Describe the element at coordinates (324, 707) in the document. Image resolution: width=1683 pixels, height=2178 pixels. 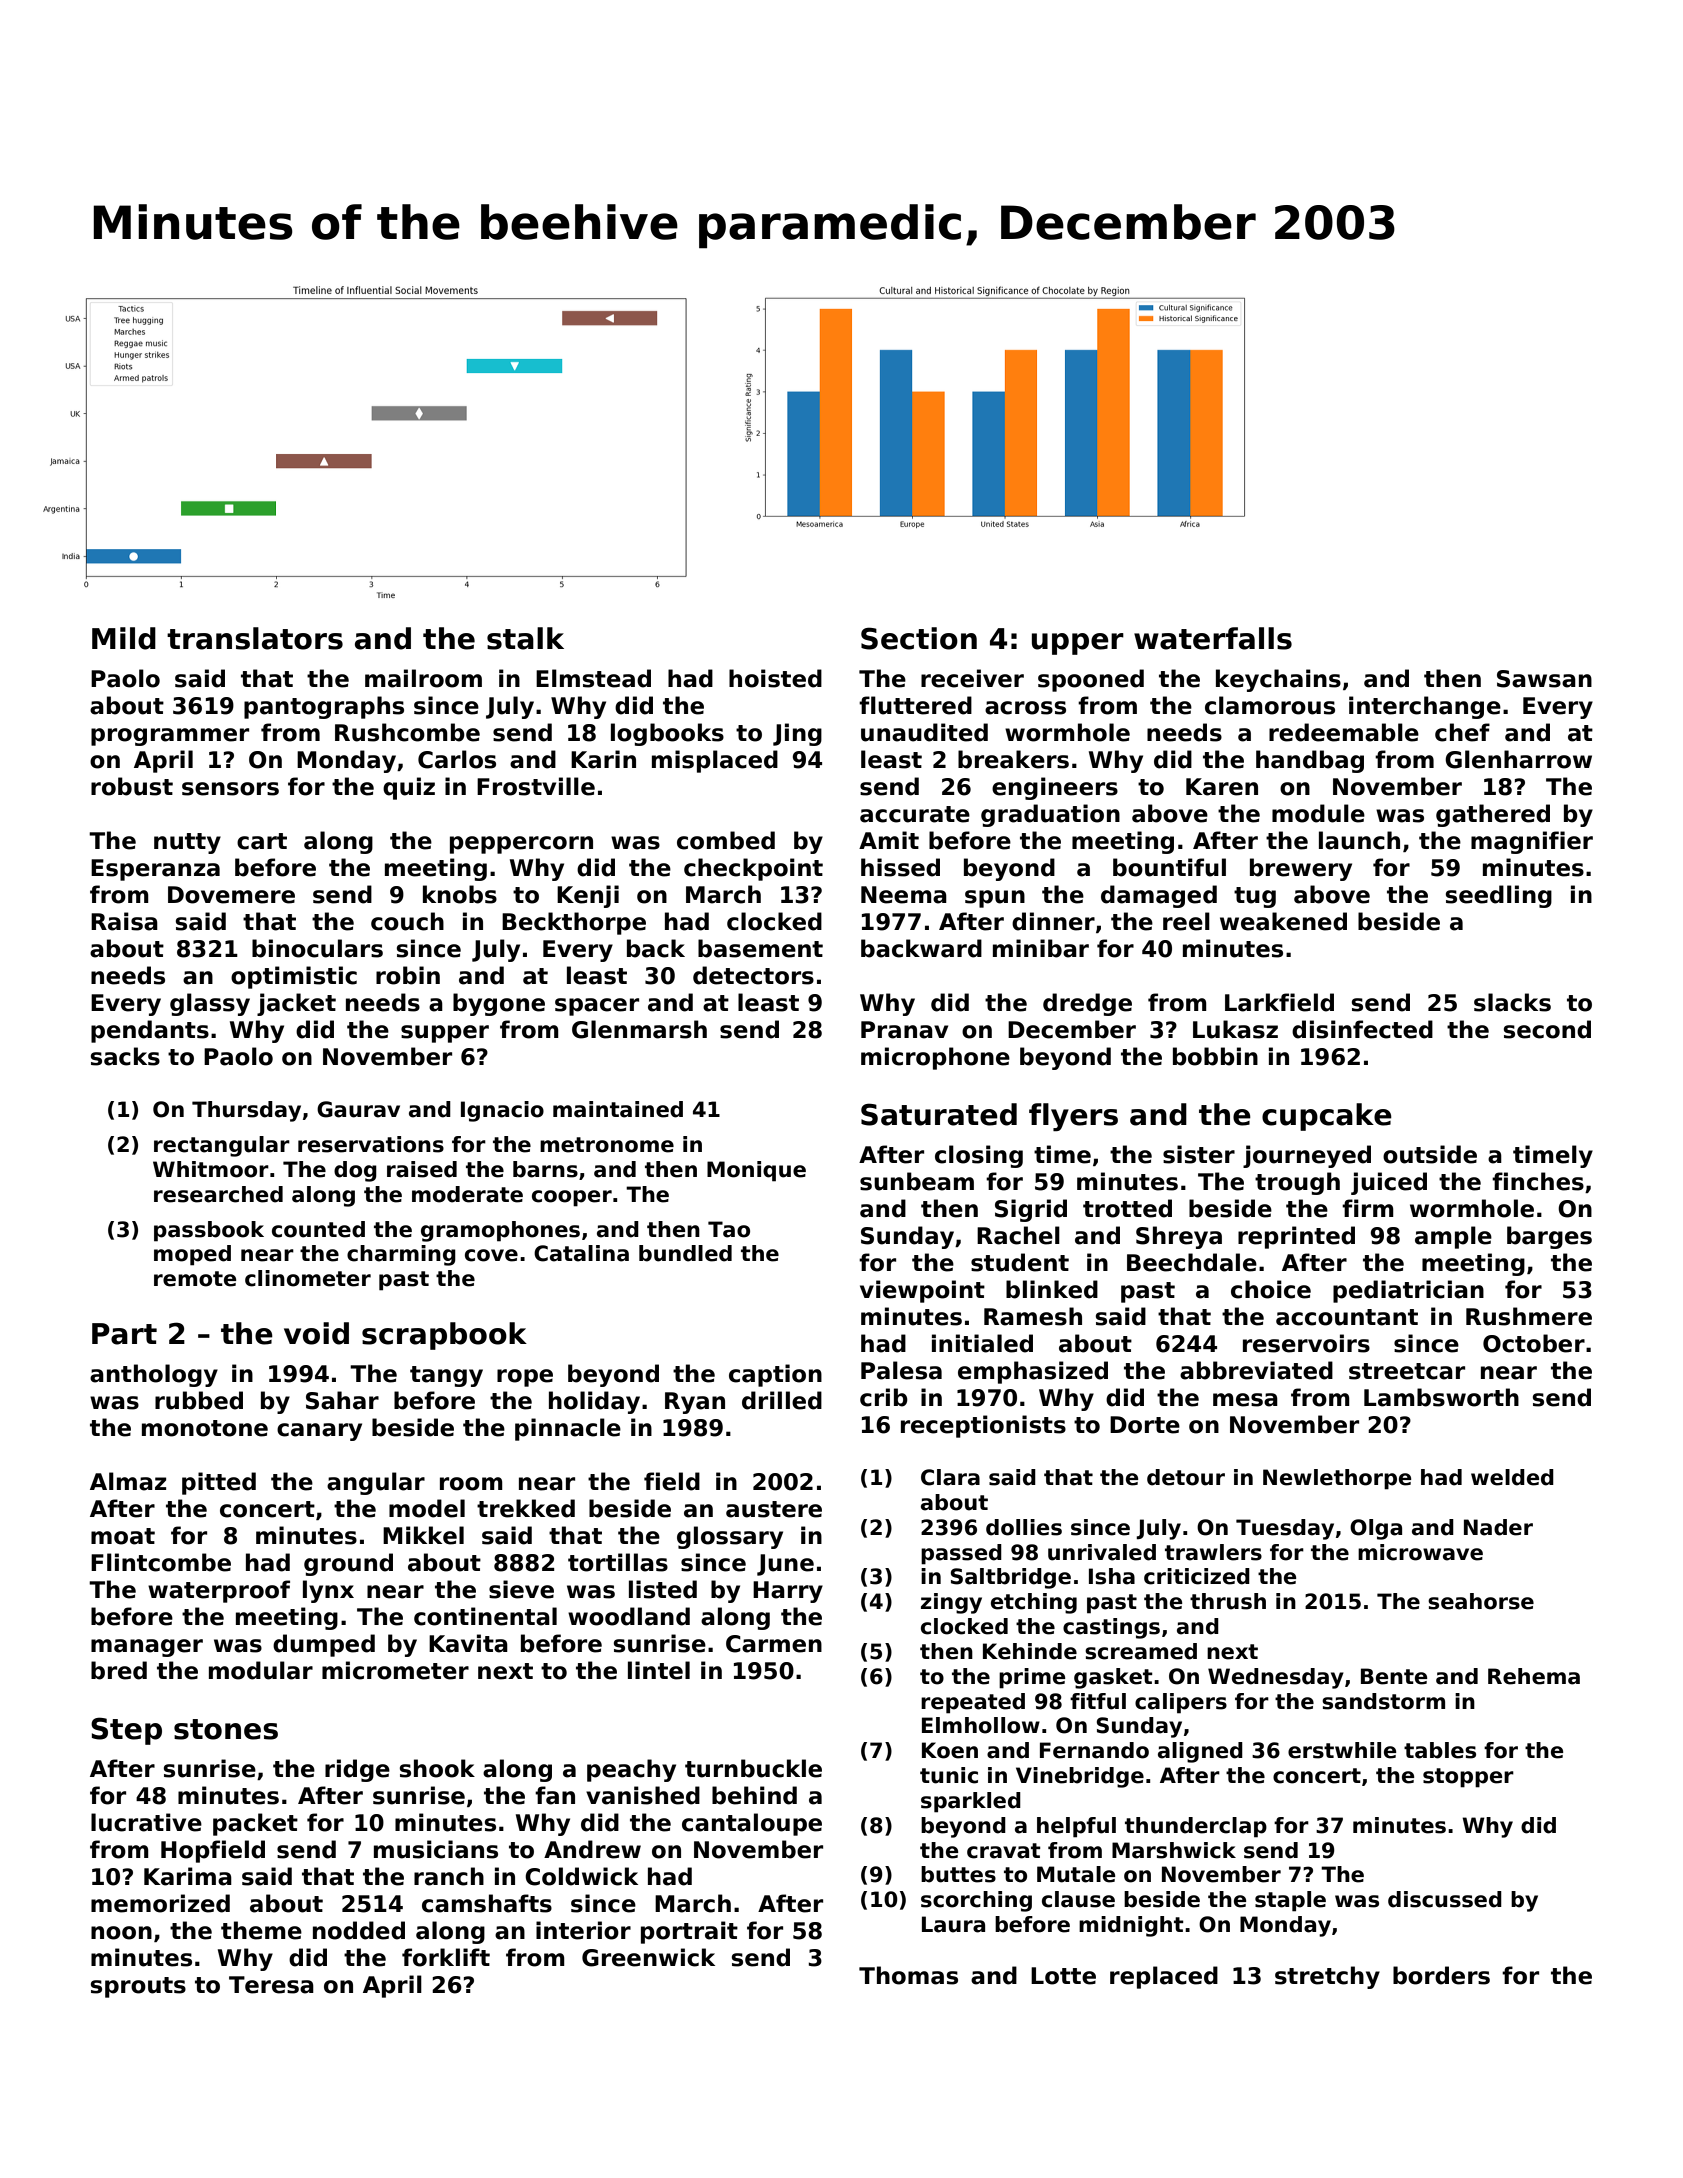
I see `pantographs` at that location.
